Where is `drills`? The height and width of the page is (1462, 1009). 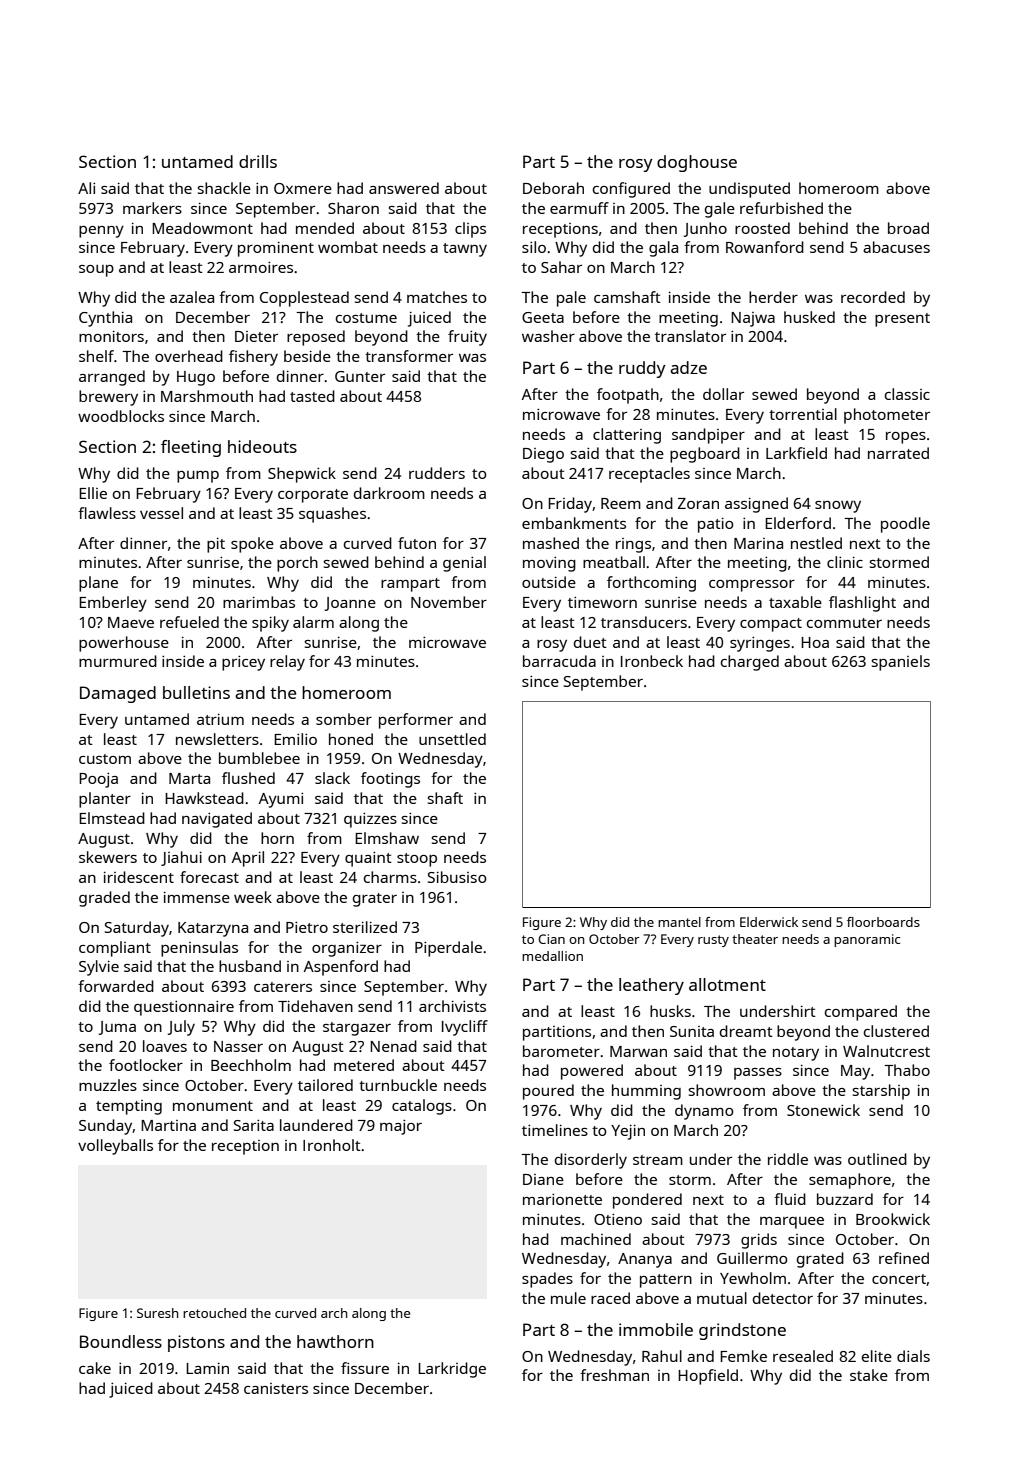 drills is located at coordinates (258, 161).
